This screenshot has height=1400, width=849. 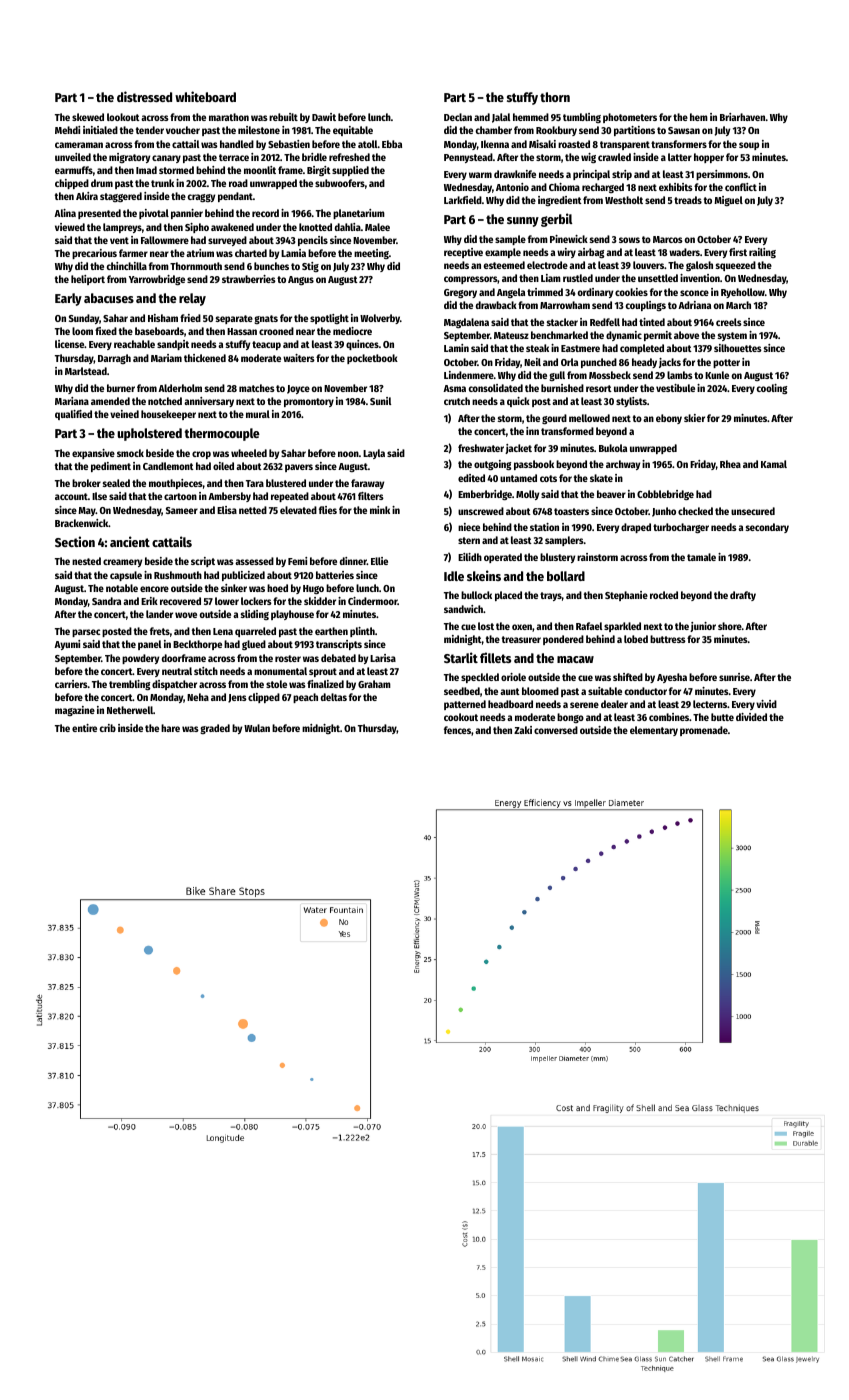 I want to click on Sandra, so click(x=106, y=601).
